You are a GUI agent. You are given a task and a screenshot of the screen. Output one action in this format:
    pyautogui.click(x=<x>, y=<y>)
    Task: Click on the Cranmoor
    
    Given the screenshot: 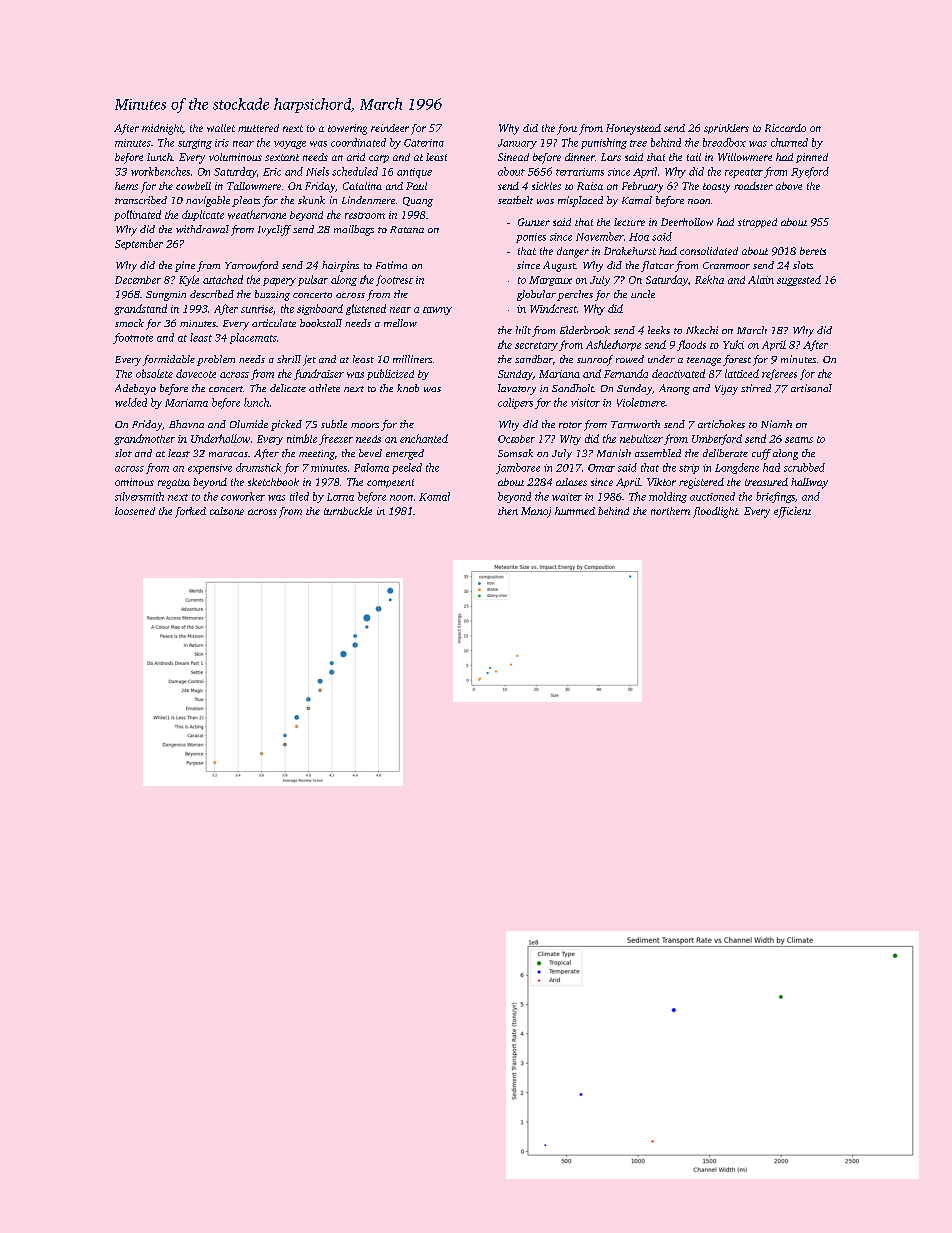 What is the action you would take?
    pyautogui.click(x=726, y=265)
